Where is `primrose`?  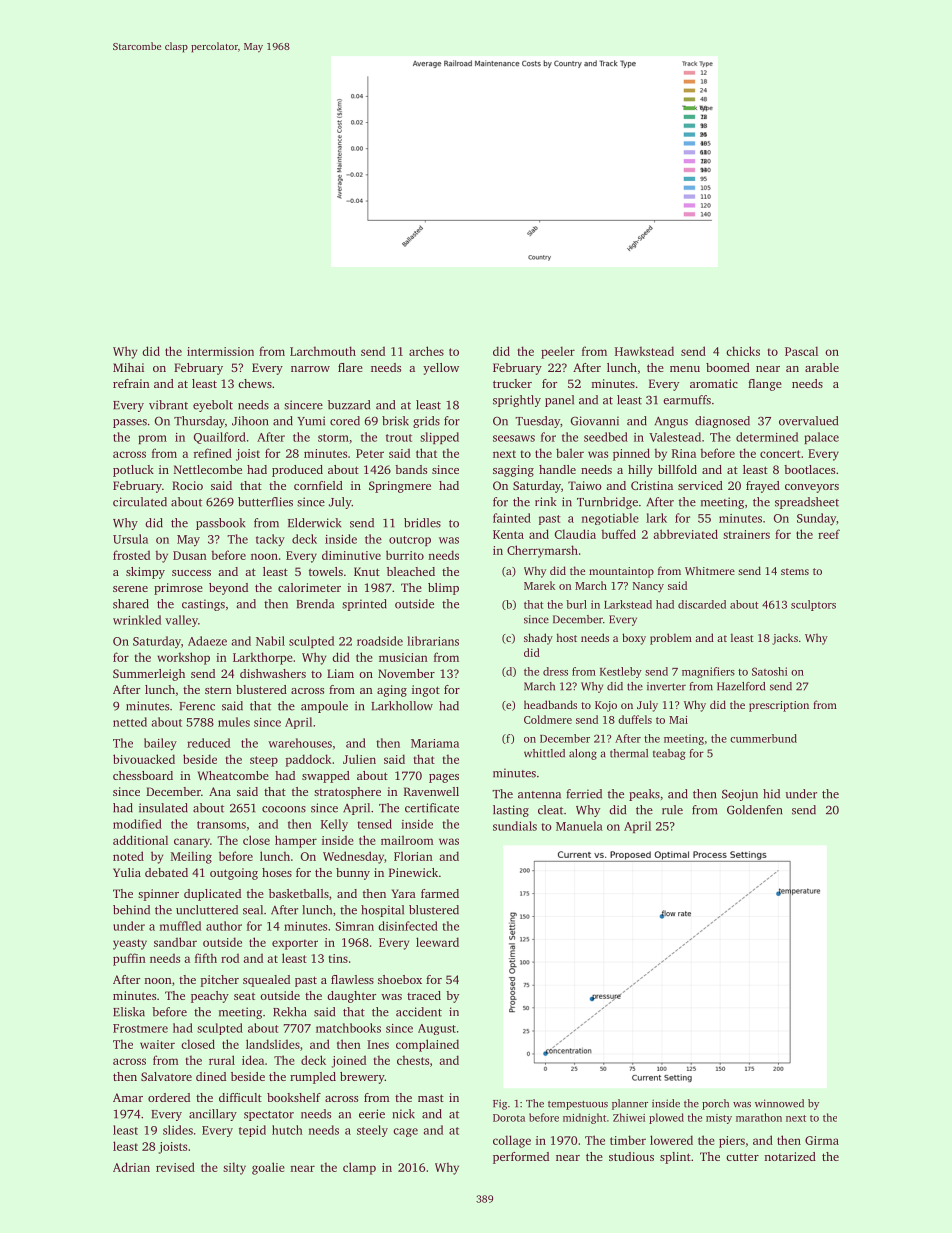 primrose is located at coordinates (178, 589).
